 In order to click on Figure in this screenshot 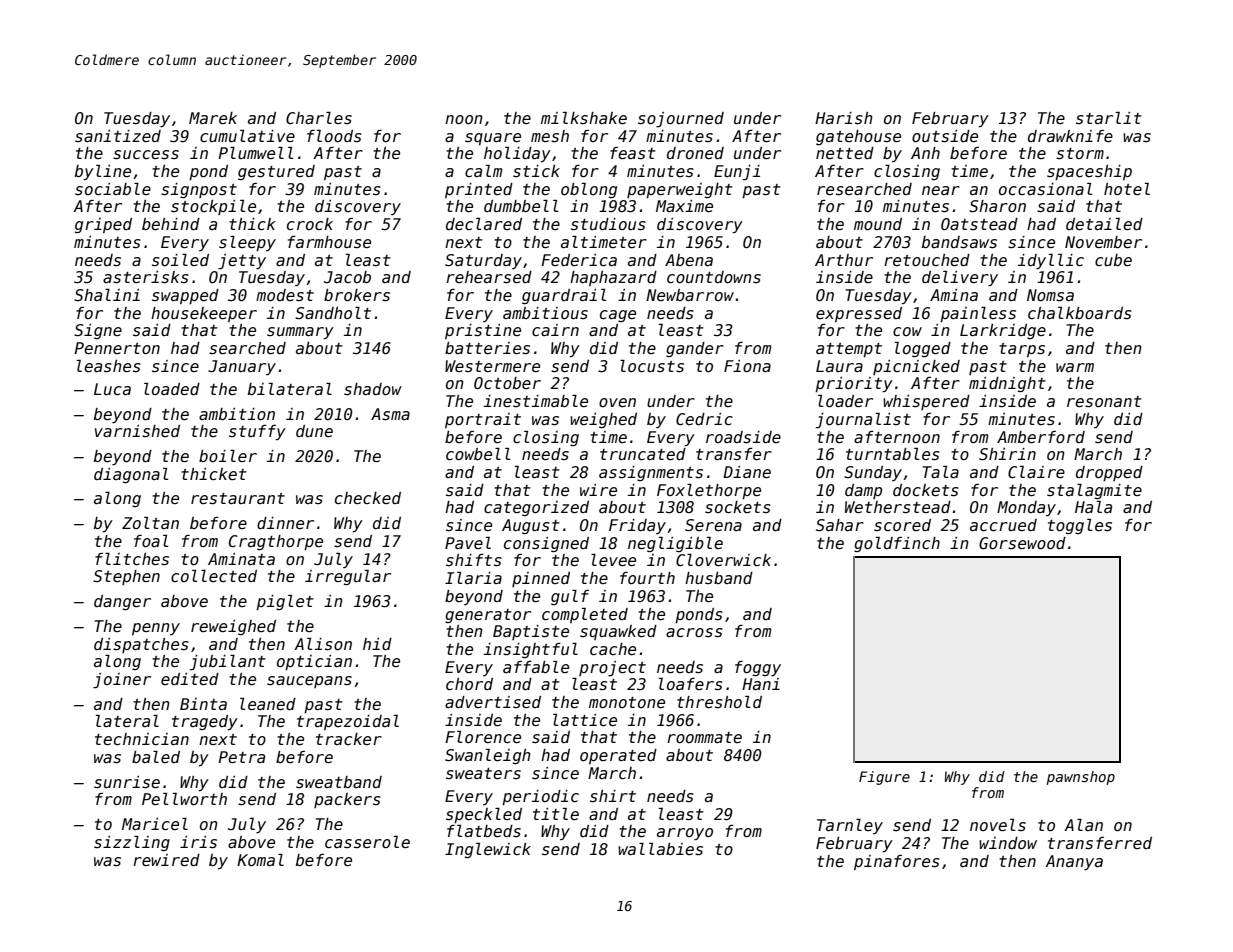, I will do `click(884, 778)`.
